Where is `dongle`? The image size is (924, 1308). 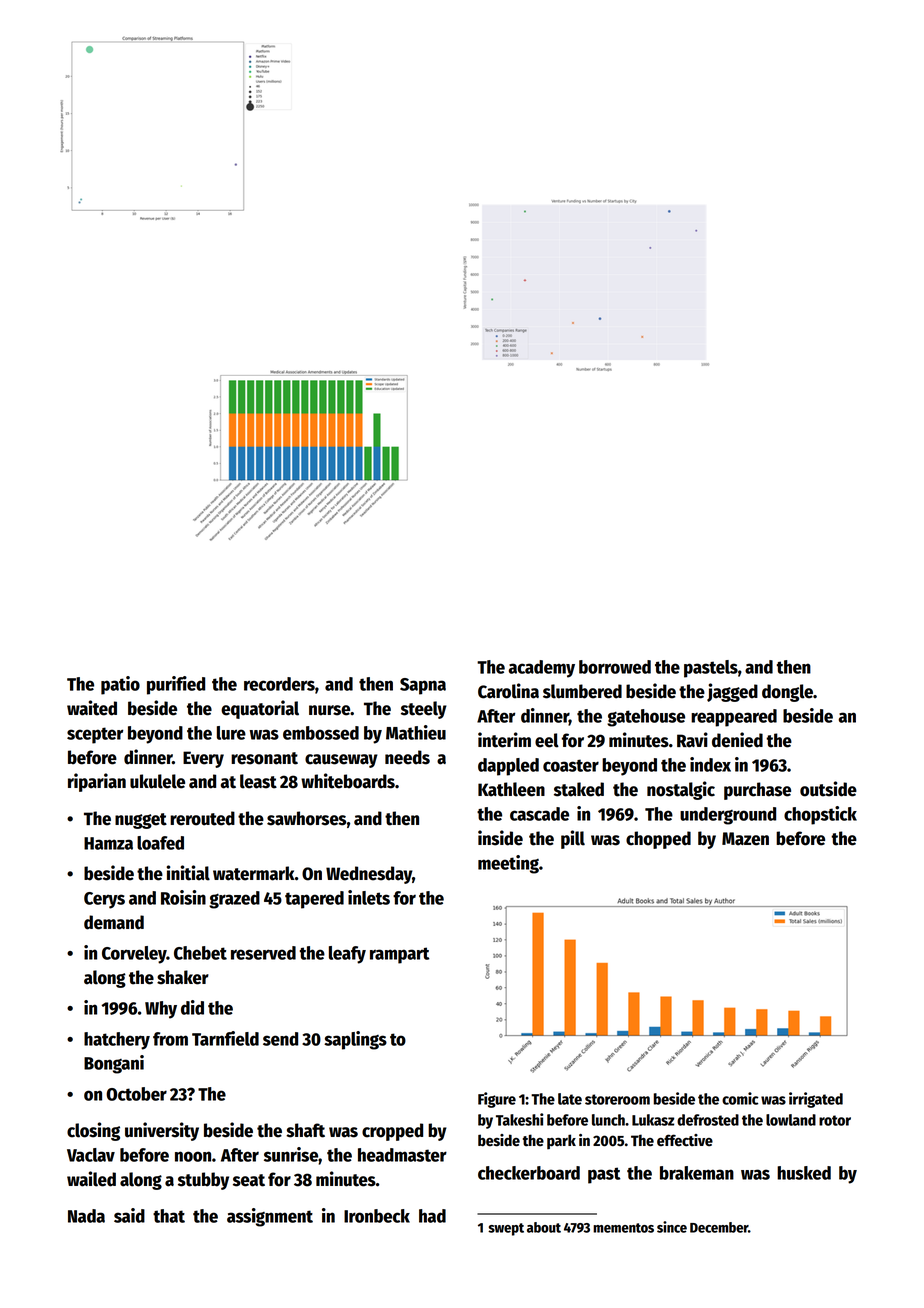 dongle is located at coordinates (787, 693).
